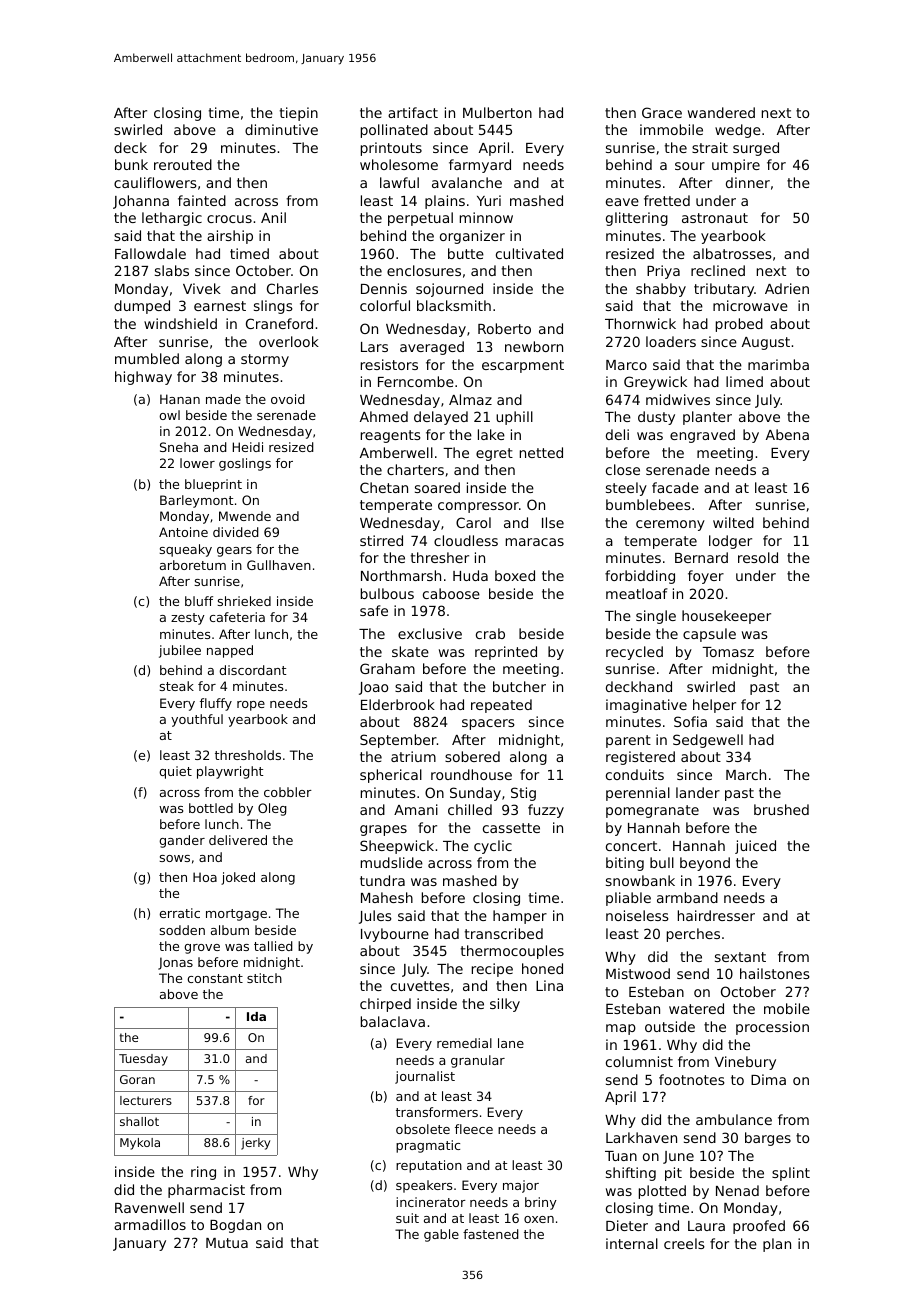 Image resolution: width=924 pixels, height=1308 pixels. I want to click on bunk, so click(131, 164).
